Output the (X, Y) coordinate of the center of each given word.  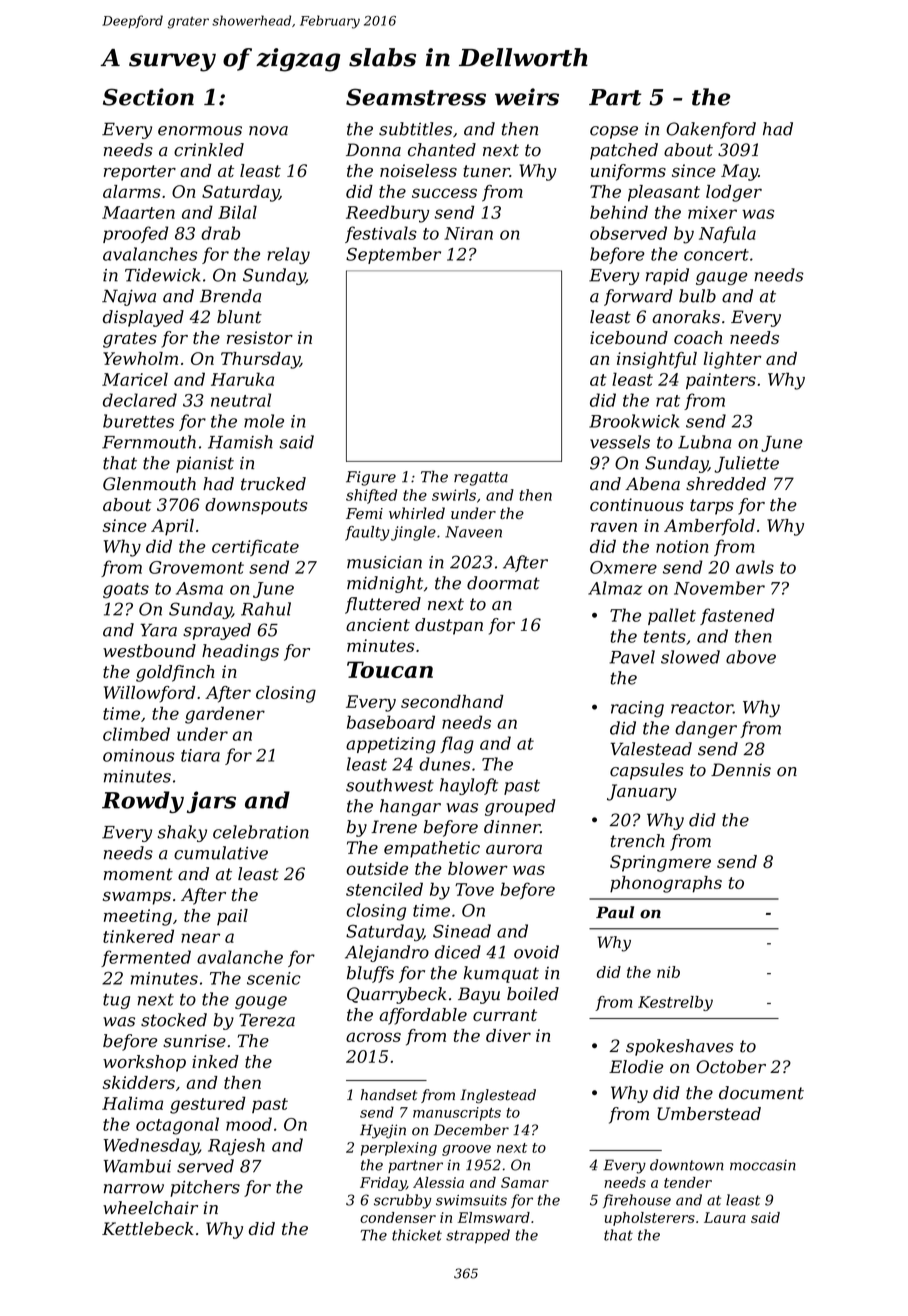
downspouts (256, 506)
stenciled (384, 889)
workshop (144, 1063)
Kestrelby (675, 1003)
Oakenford (711, 130)
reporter (140, 173)
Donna (373, 150)
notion (682, 546)
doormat (503, 583)
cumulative (221, 853)
